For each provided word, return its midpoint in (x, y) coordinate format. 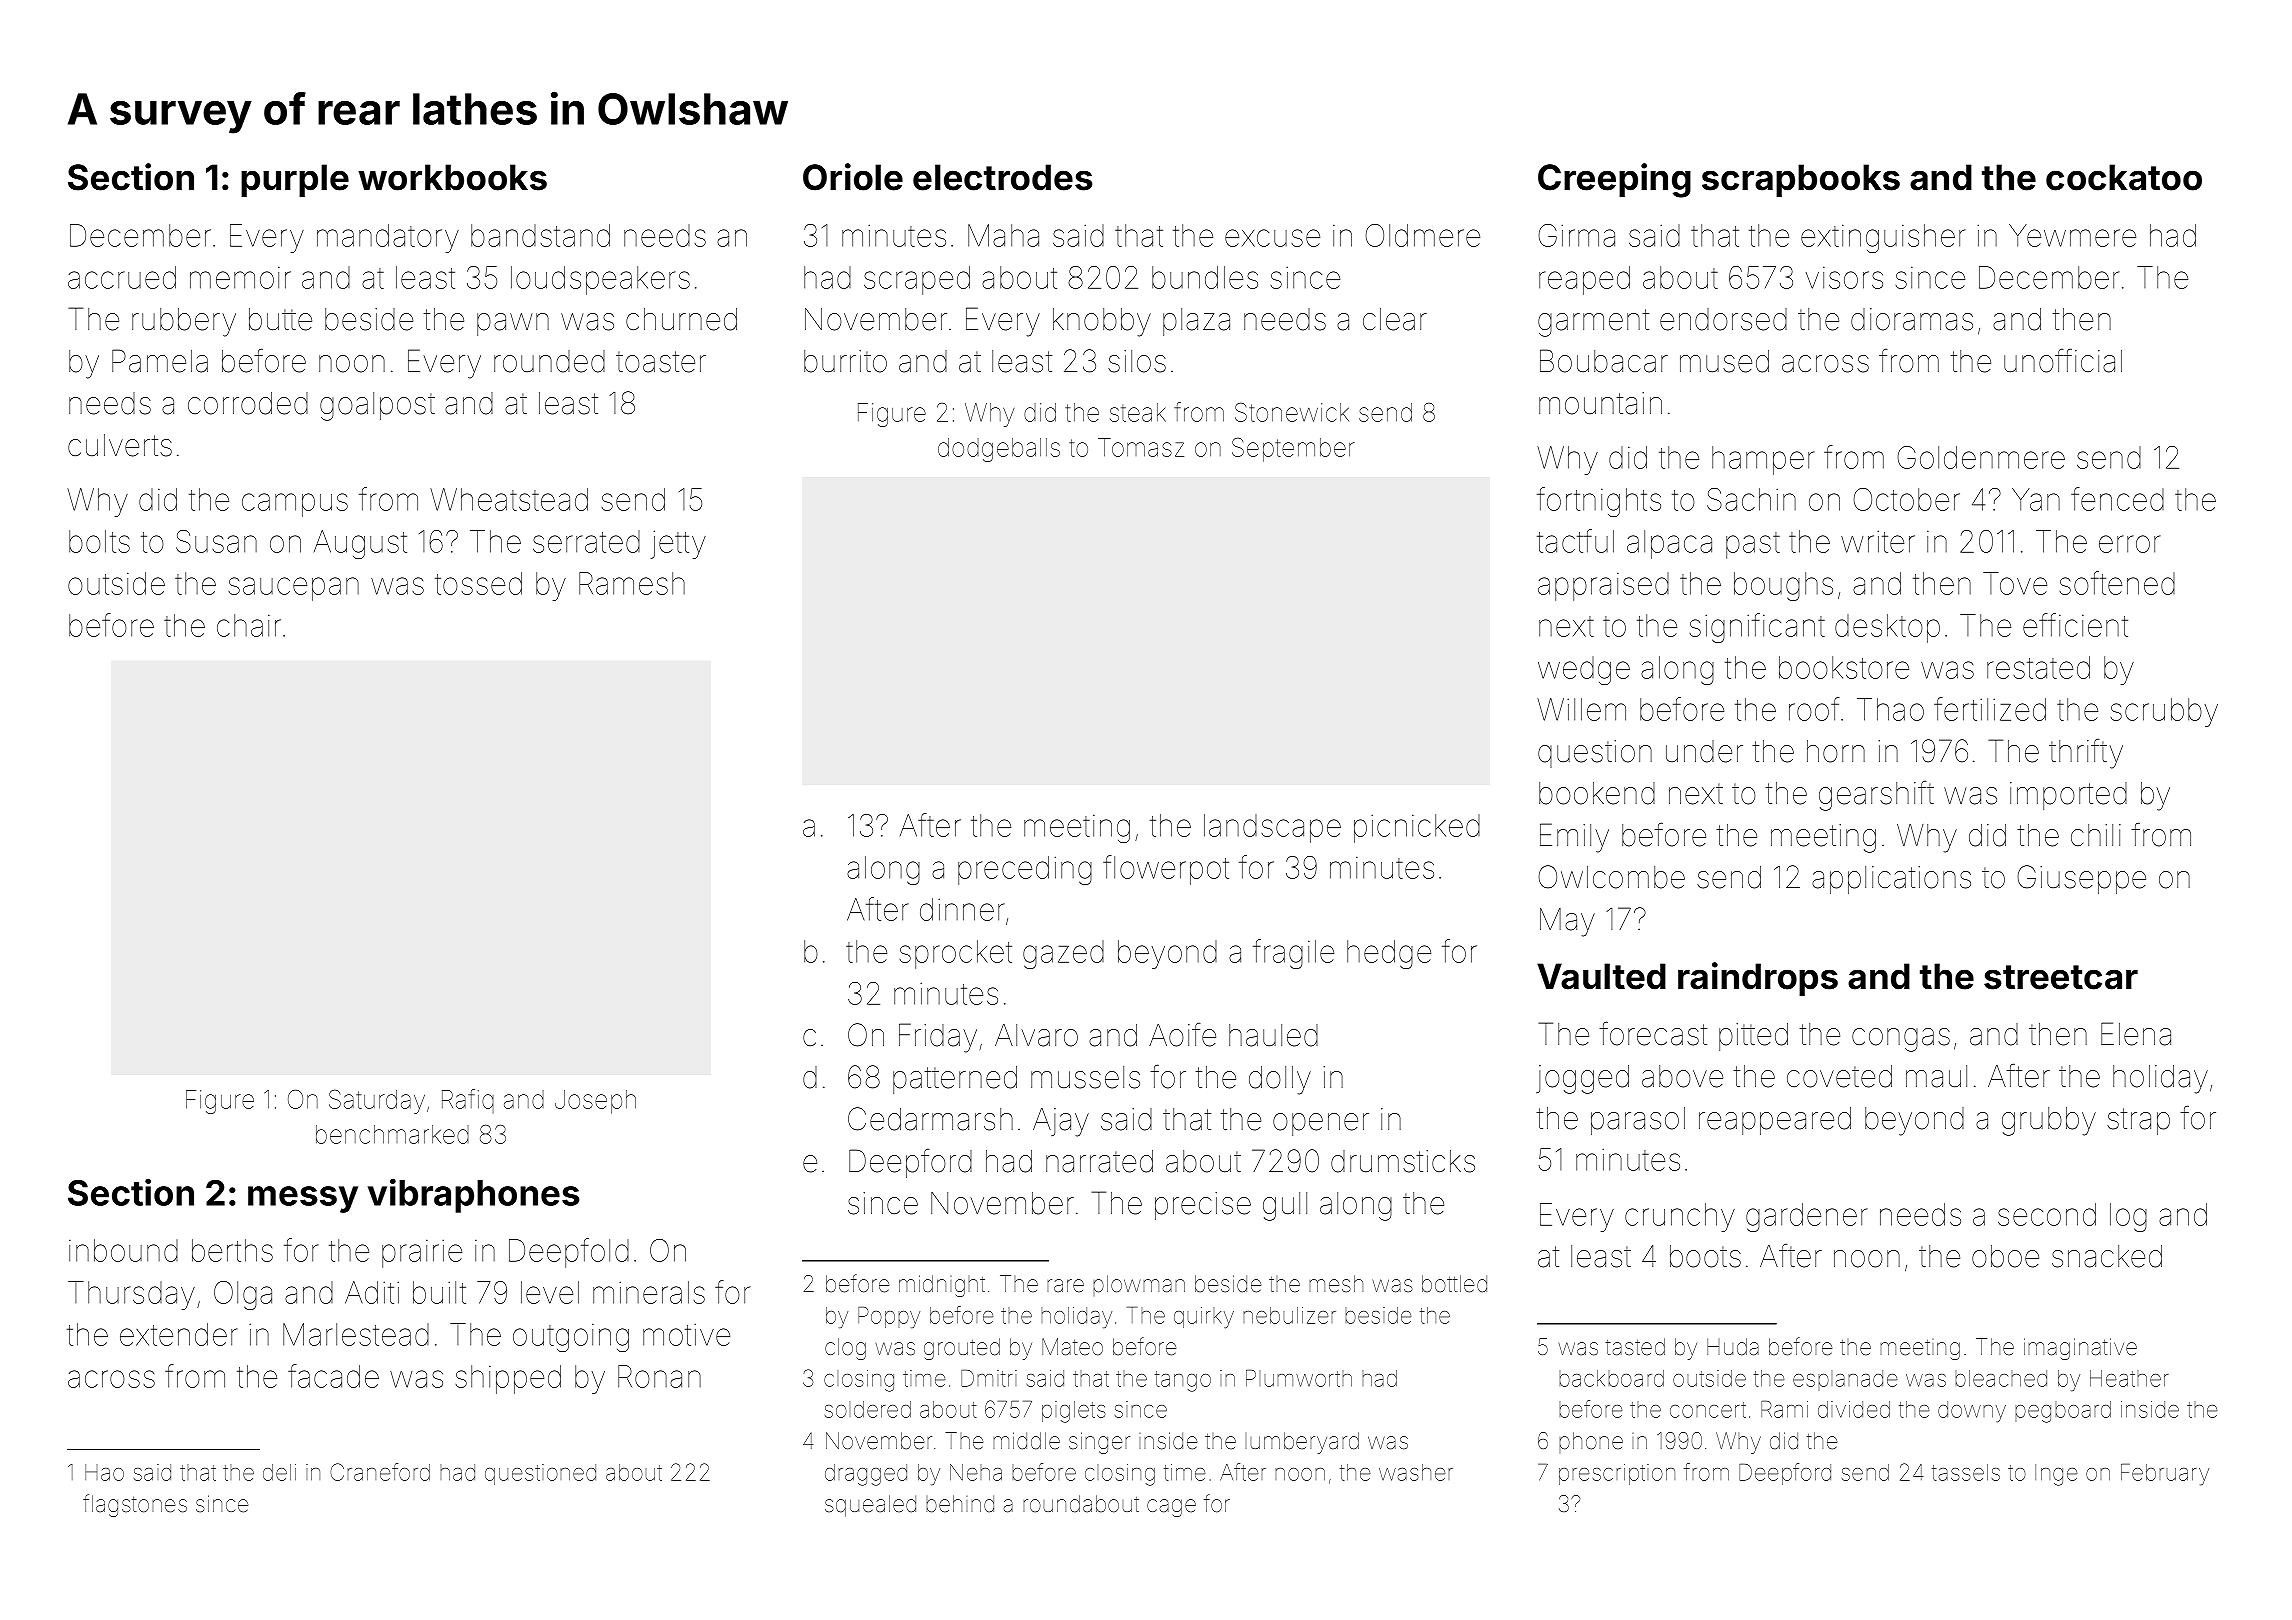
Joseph (595, 1102)
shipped (508, 1379)
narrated (1099, 1161)
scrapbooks (1801, 180)
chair (249, 625)
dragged (866, 1475)
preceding (1025, 870)
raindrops (1758, 979)
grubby (2049, 1121)
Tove (2015, 583)
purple (295, 180)
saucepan (294, 589)
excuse (1272, 238)
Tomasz (1141, 447)
